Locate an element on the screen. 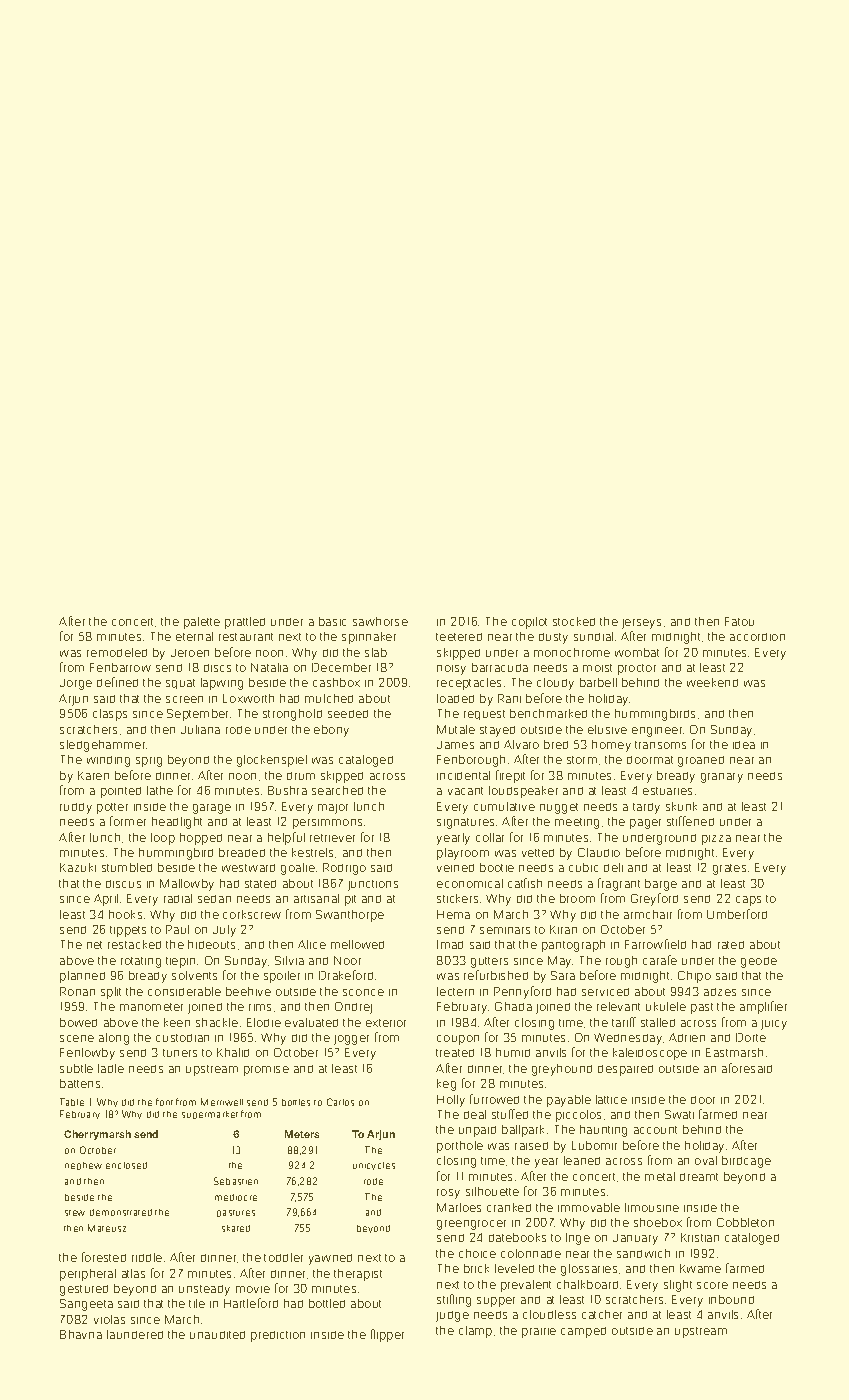 Image resolution: width=849 pixels, height=1400 pixels. retriever is located at coordinates (332, 838).
